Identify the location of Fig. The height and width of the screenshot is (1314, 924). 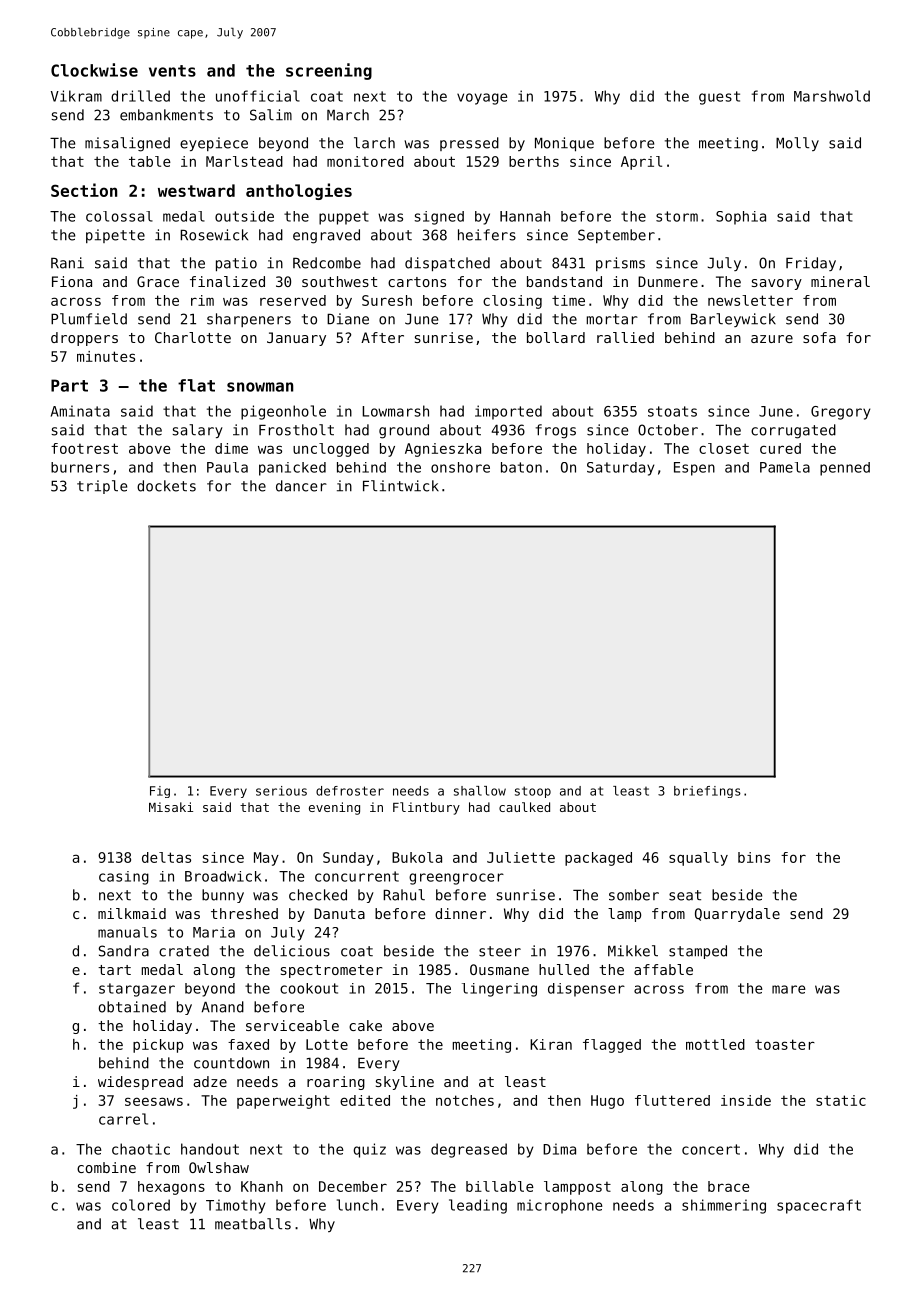
(160, 792).
